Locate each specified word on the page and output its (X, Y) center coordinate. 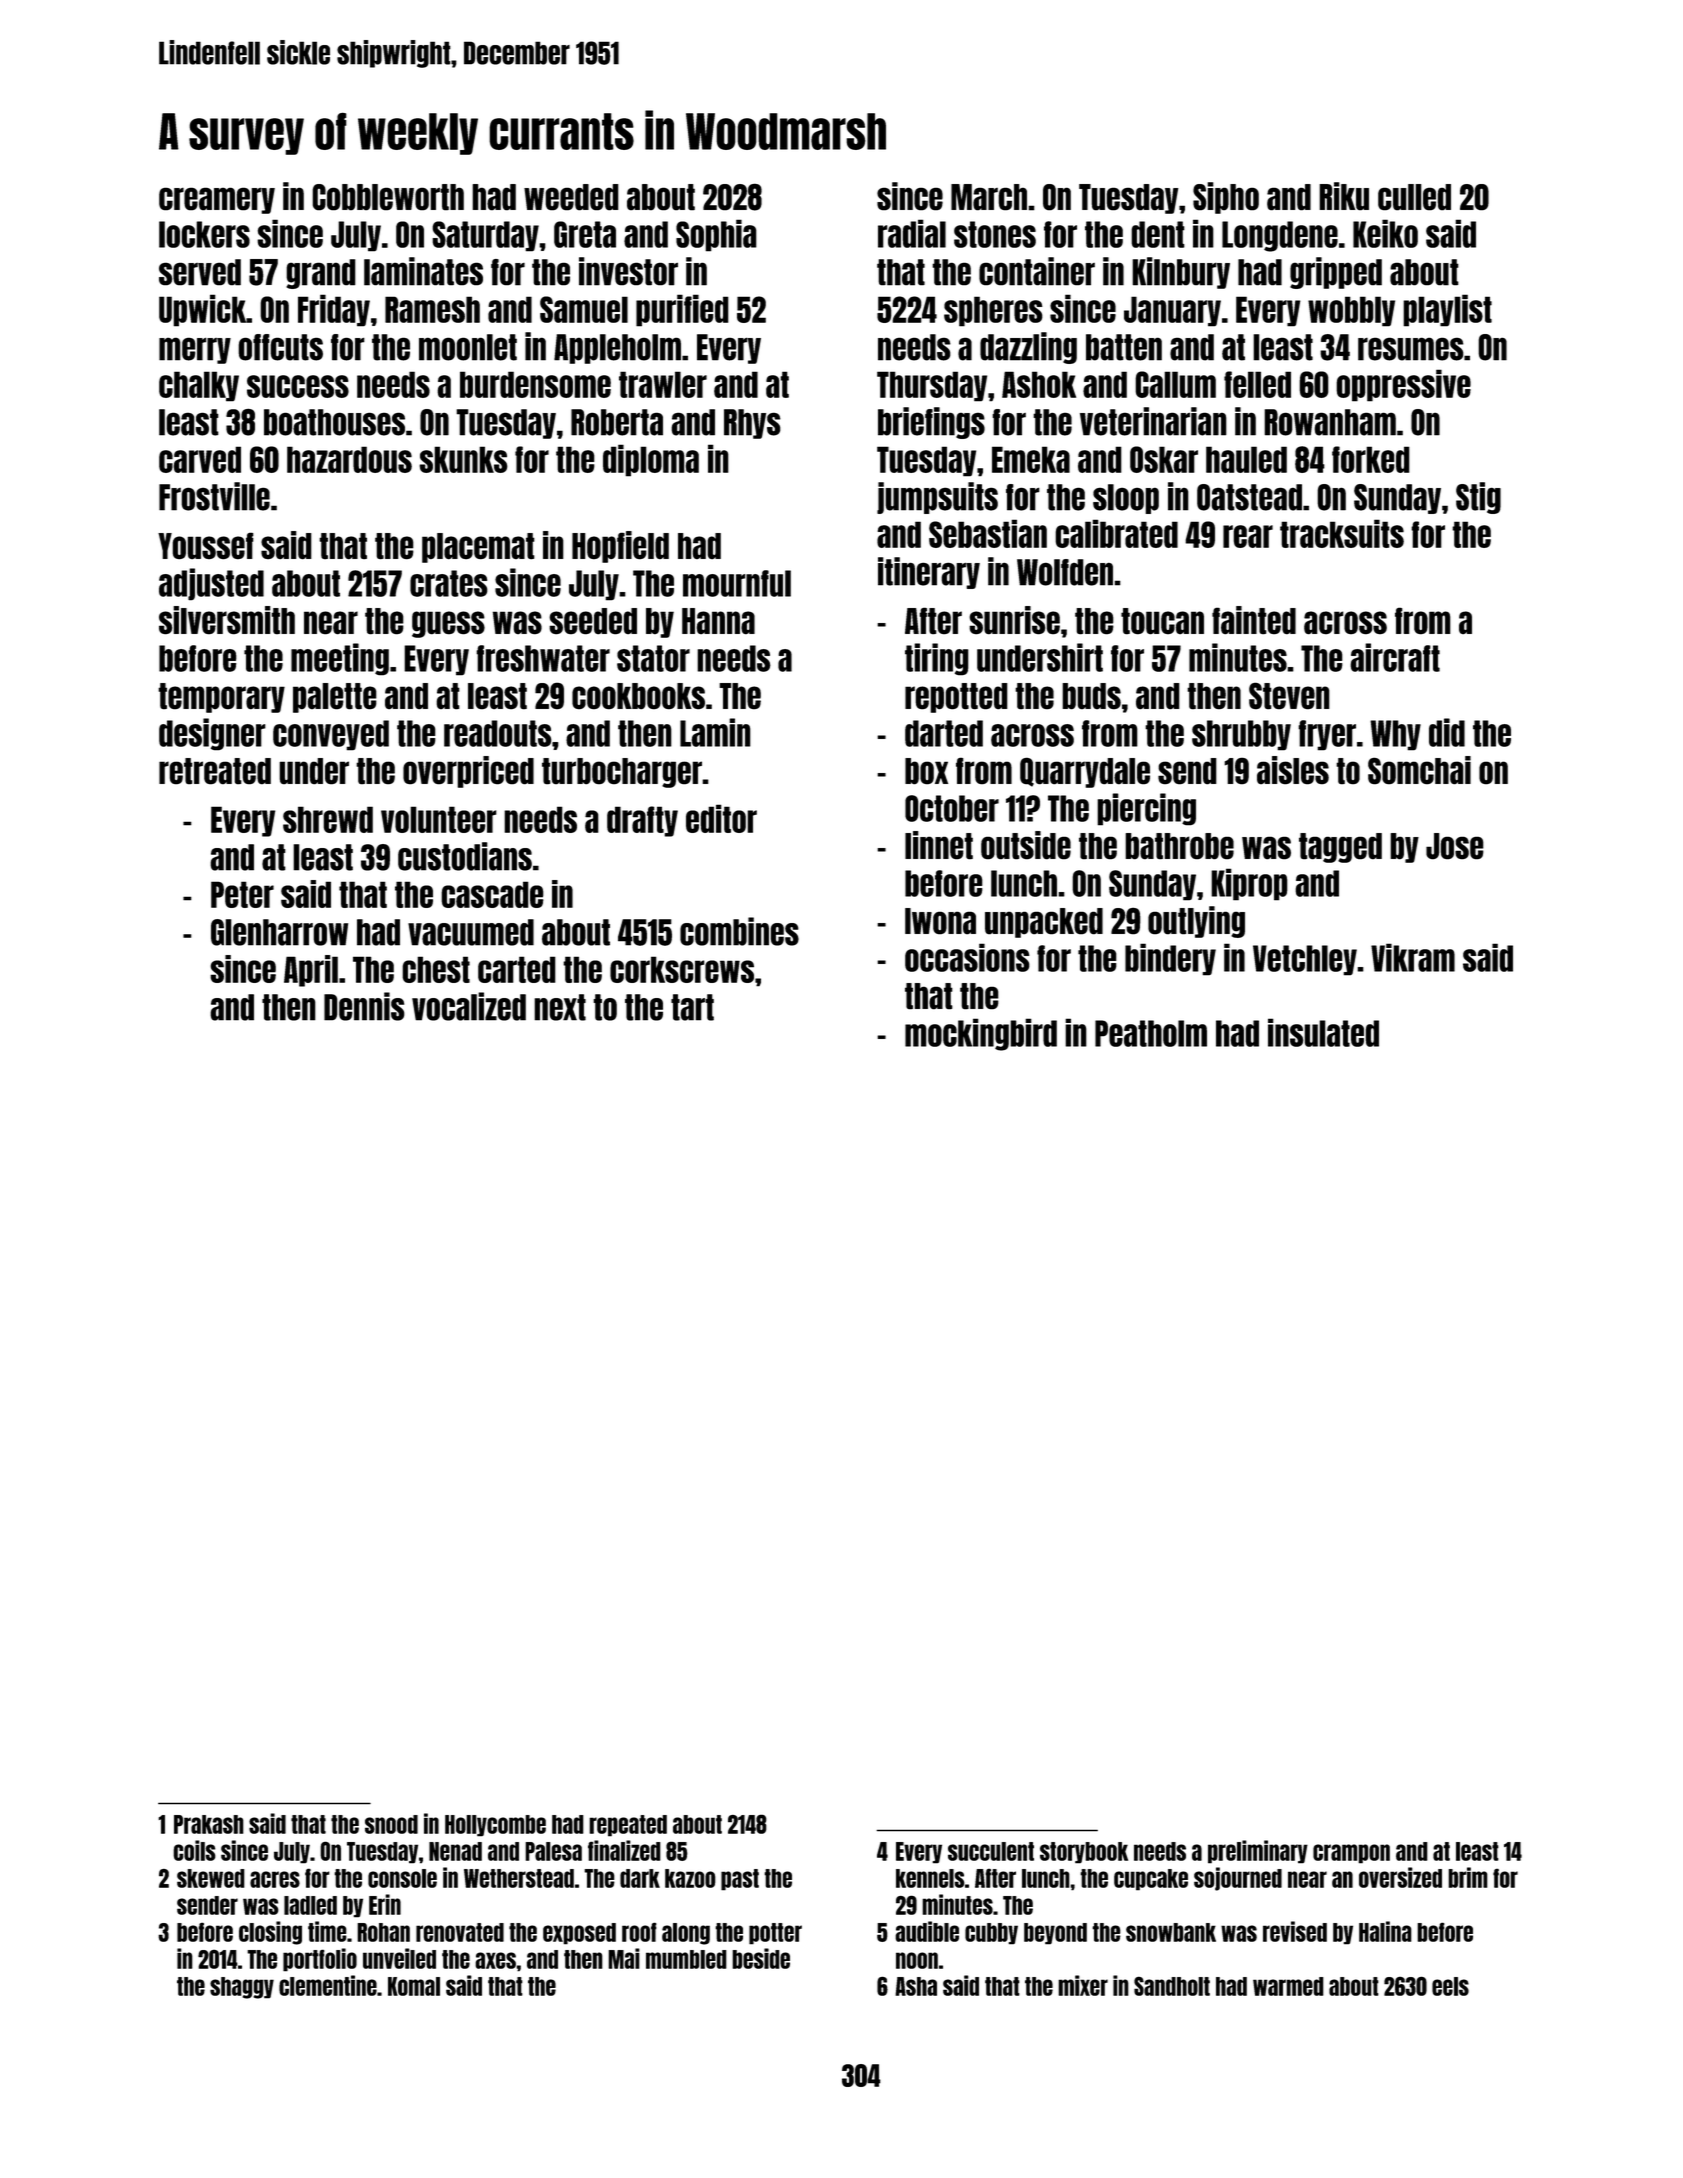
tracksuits (1342, 533)
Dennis (364, 1006)
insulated (1323, 1032)
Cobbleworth (388, 197)
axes (495, 1960)
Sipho (1226, 198)
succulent (991, 1851)
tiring (937, 659)
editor (721, 818)
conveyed (331, 735)
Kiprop (1249, 884)
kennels (930, 1878)
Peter (242, 894)
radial (912, 233)
